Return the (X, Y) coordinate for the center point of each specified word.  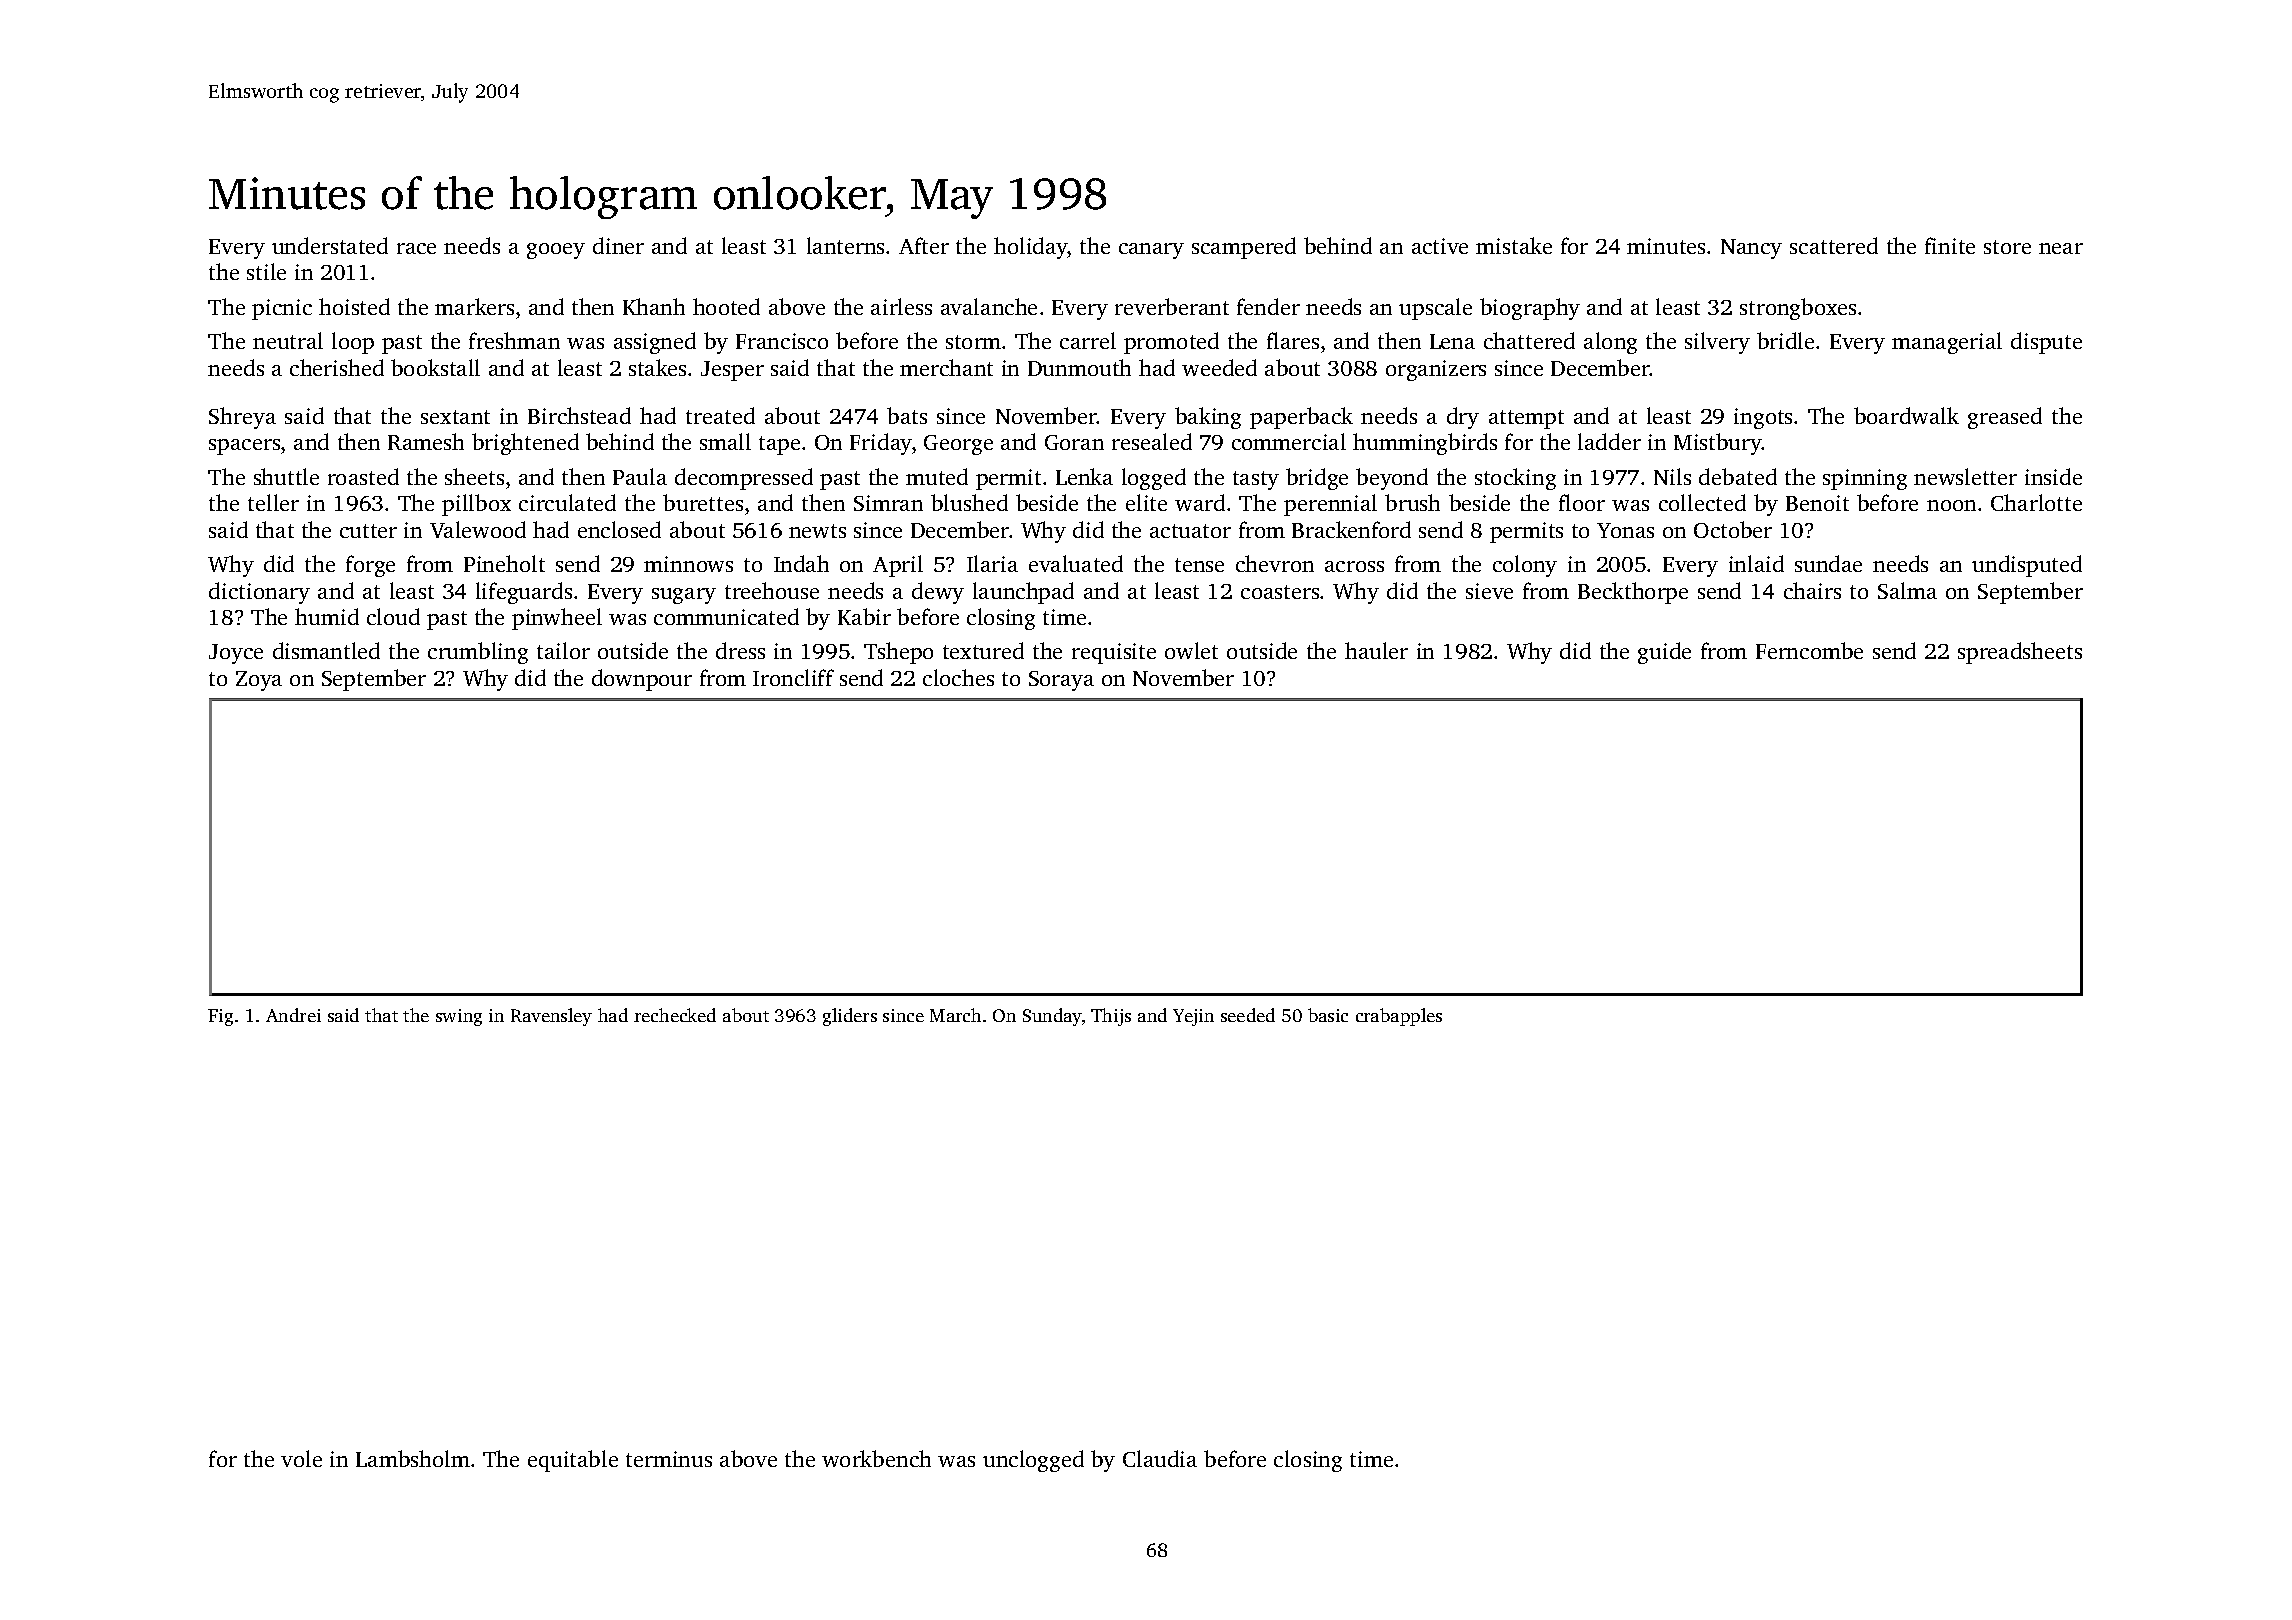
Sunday (1052, 1017)
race (416, 248)
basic (1328, 1015)
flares (1293, 340)
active (1440, 246)
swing (459, 1017)
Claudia (1160, 1458)
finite (1950, 245)
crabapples (1399, 1017)
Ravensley (551, 1017)
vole (301, 1458)
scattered (1834, 245)
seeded (1248, 1015)
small (725, 441)
